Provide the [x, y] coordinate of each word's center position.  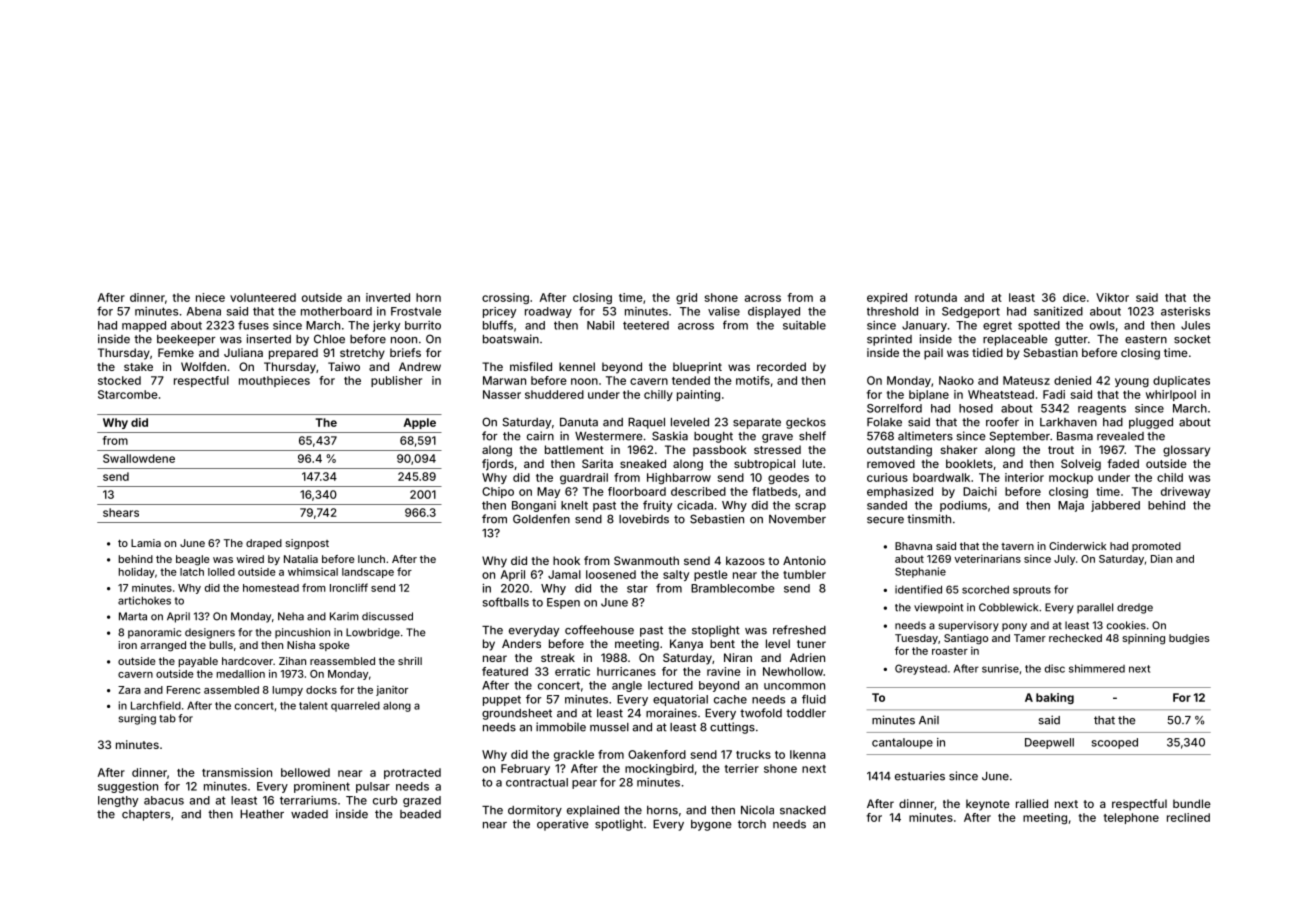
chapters [146, 815]
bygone [711, 825]
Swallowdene [139, 458]
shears [121, 512]
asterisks [1185, 311]
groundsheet [517, 714]
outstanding [899, 451]
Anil [929, 720]
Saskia [670, 436]
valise [724, 311]
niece [210, 297]
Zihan [292, 661]
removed [891, 463]
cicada [695, 505]
